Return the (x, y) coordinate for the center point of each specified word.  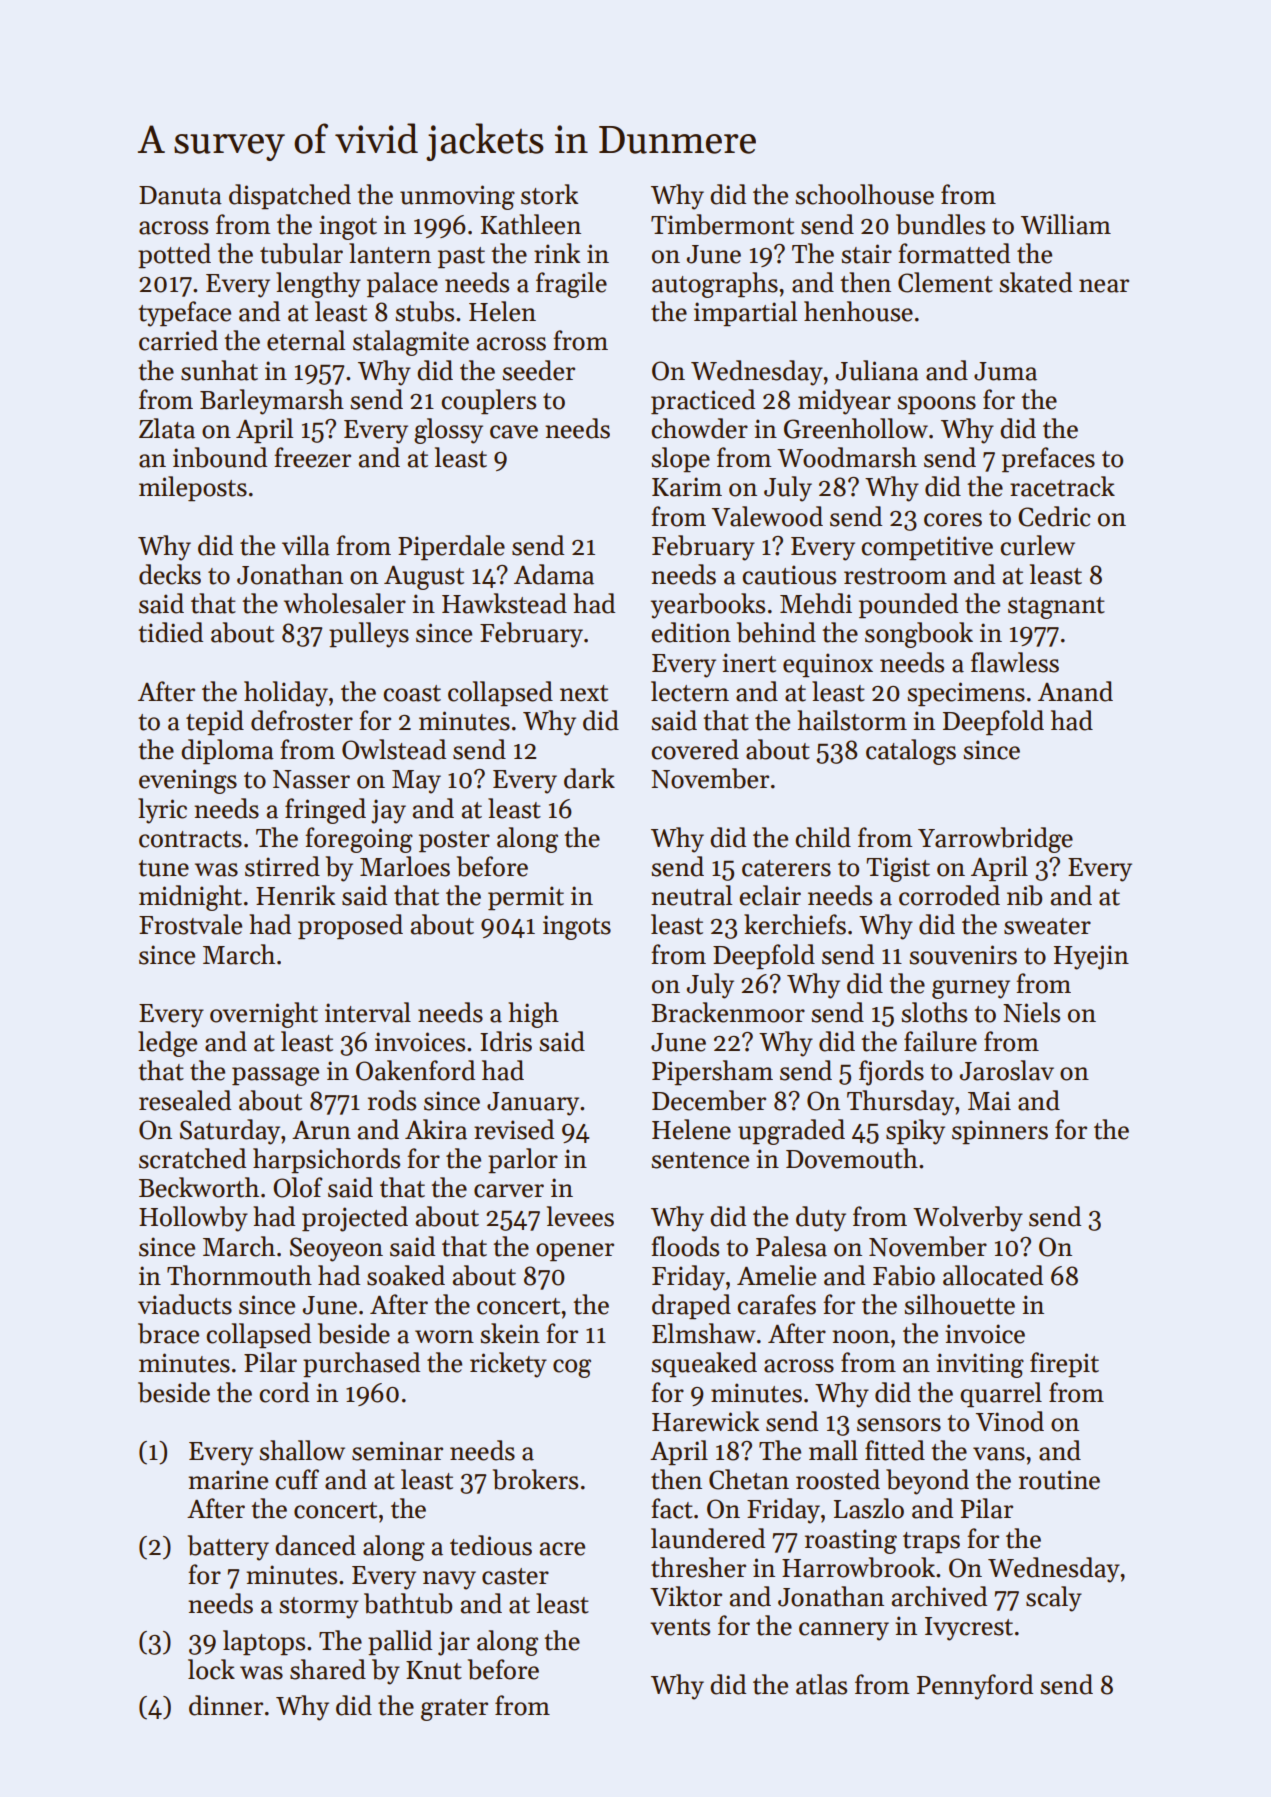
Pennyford (975, 1687)
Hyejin (1091, 957)
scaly (1054, 1599)
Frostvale (190, 924)
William (1066, 224)
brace (168, 1333)
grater (454, 1710)
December (709, 1100)
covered (695, 749)
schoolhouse (864, 194)
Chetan (749, 1479)
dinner (226, 1705)
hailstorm (852, 720)
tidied (170, 632)
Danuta (180, 195)
